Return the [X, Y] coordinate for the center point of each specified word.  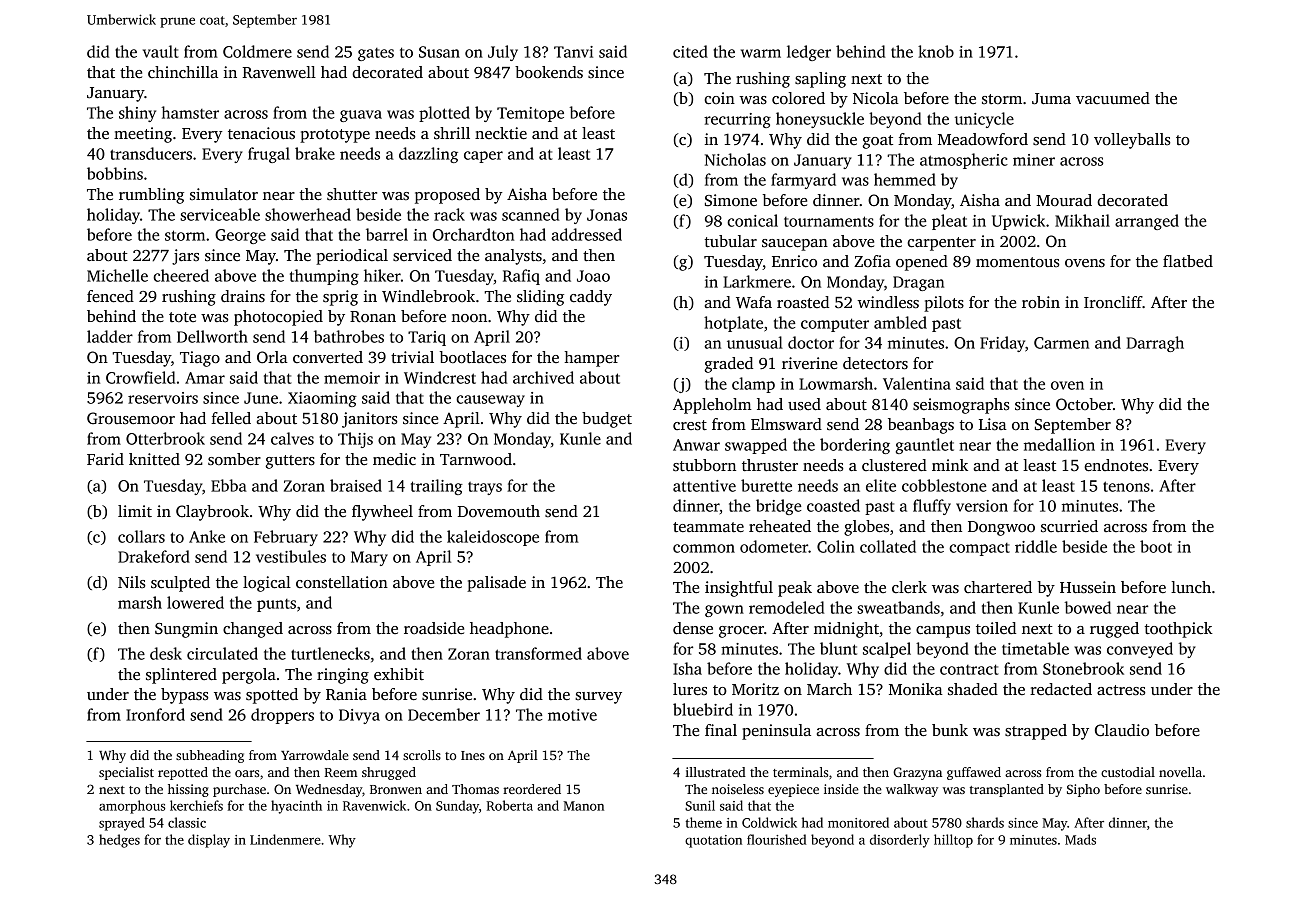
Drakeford [154, 556]
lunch [1191, 587]
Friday [1002, 344]
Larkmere [757, 281]
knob [936, 51]
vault [161, 51]
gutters [290, 462]
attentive [704, 486]
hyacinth [296, 807]
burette [766, 485]
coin [719, 98]
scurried [1069, 526]
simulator [224, 194]
